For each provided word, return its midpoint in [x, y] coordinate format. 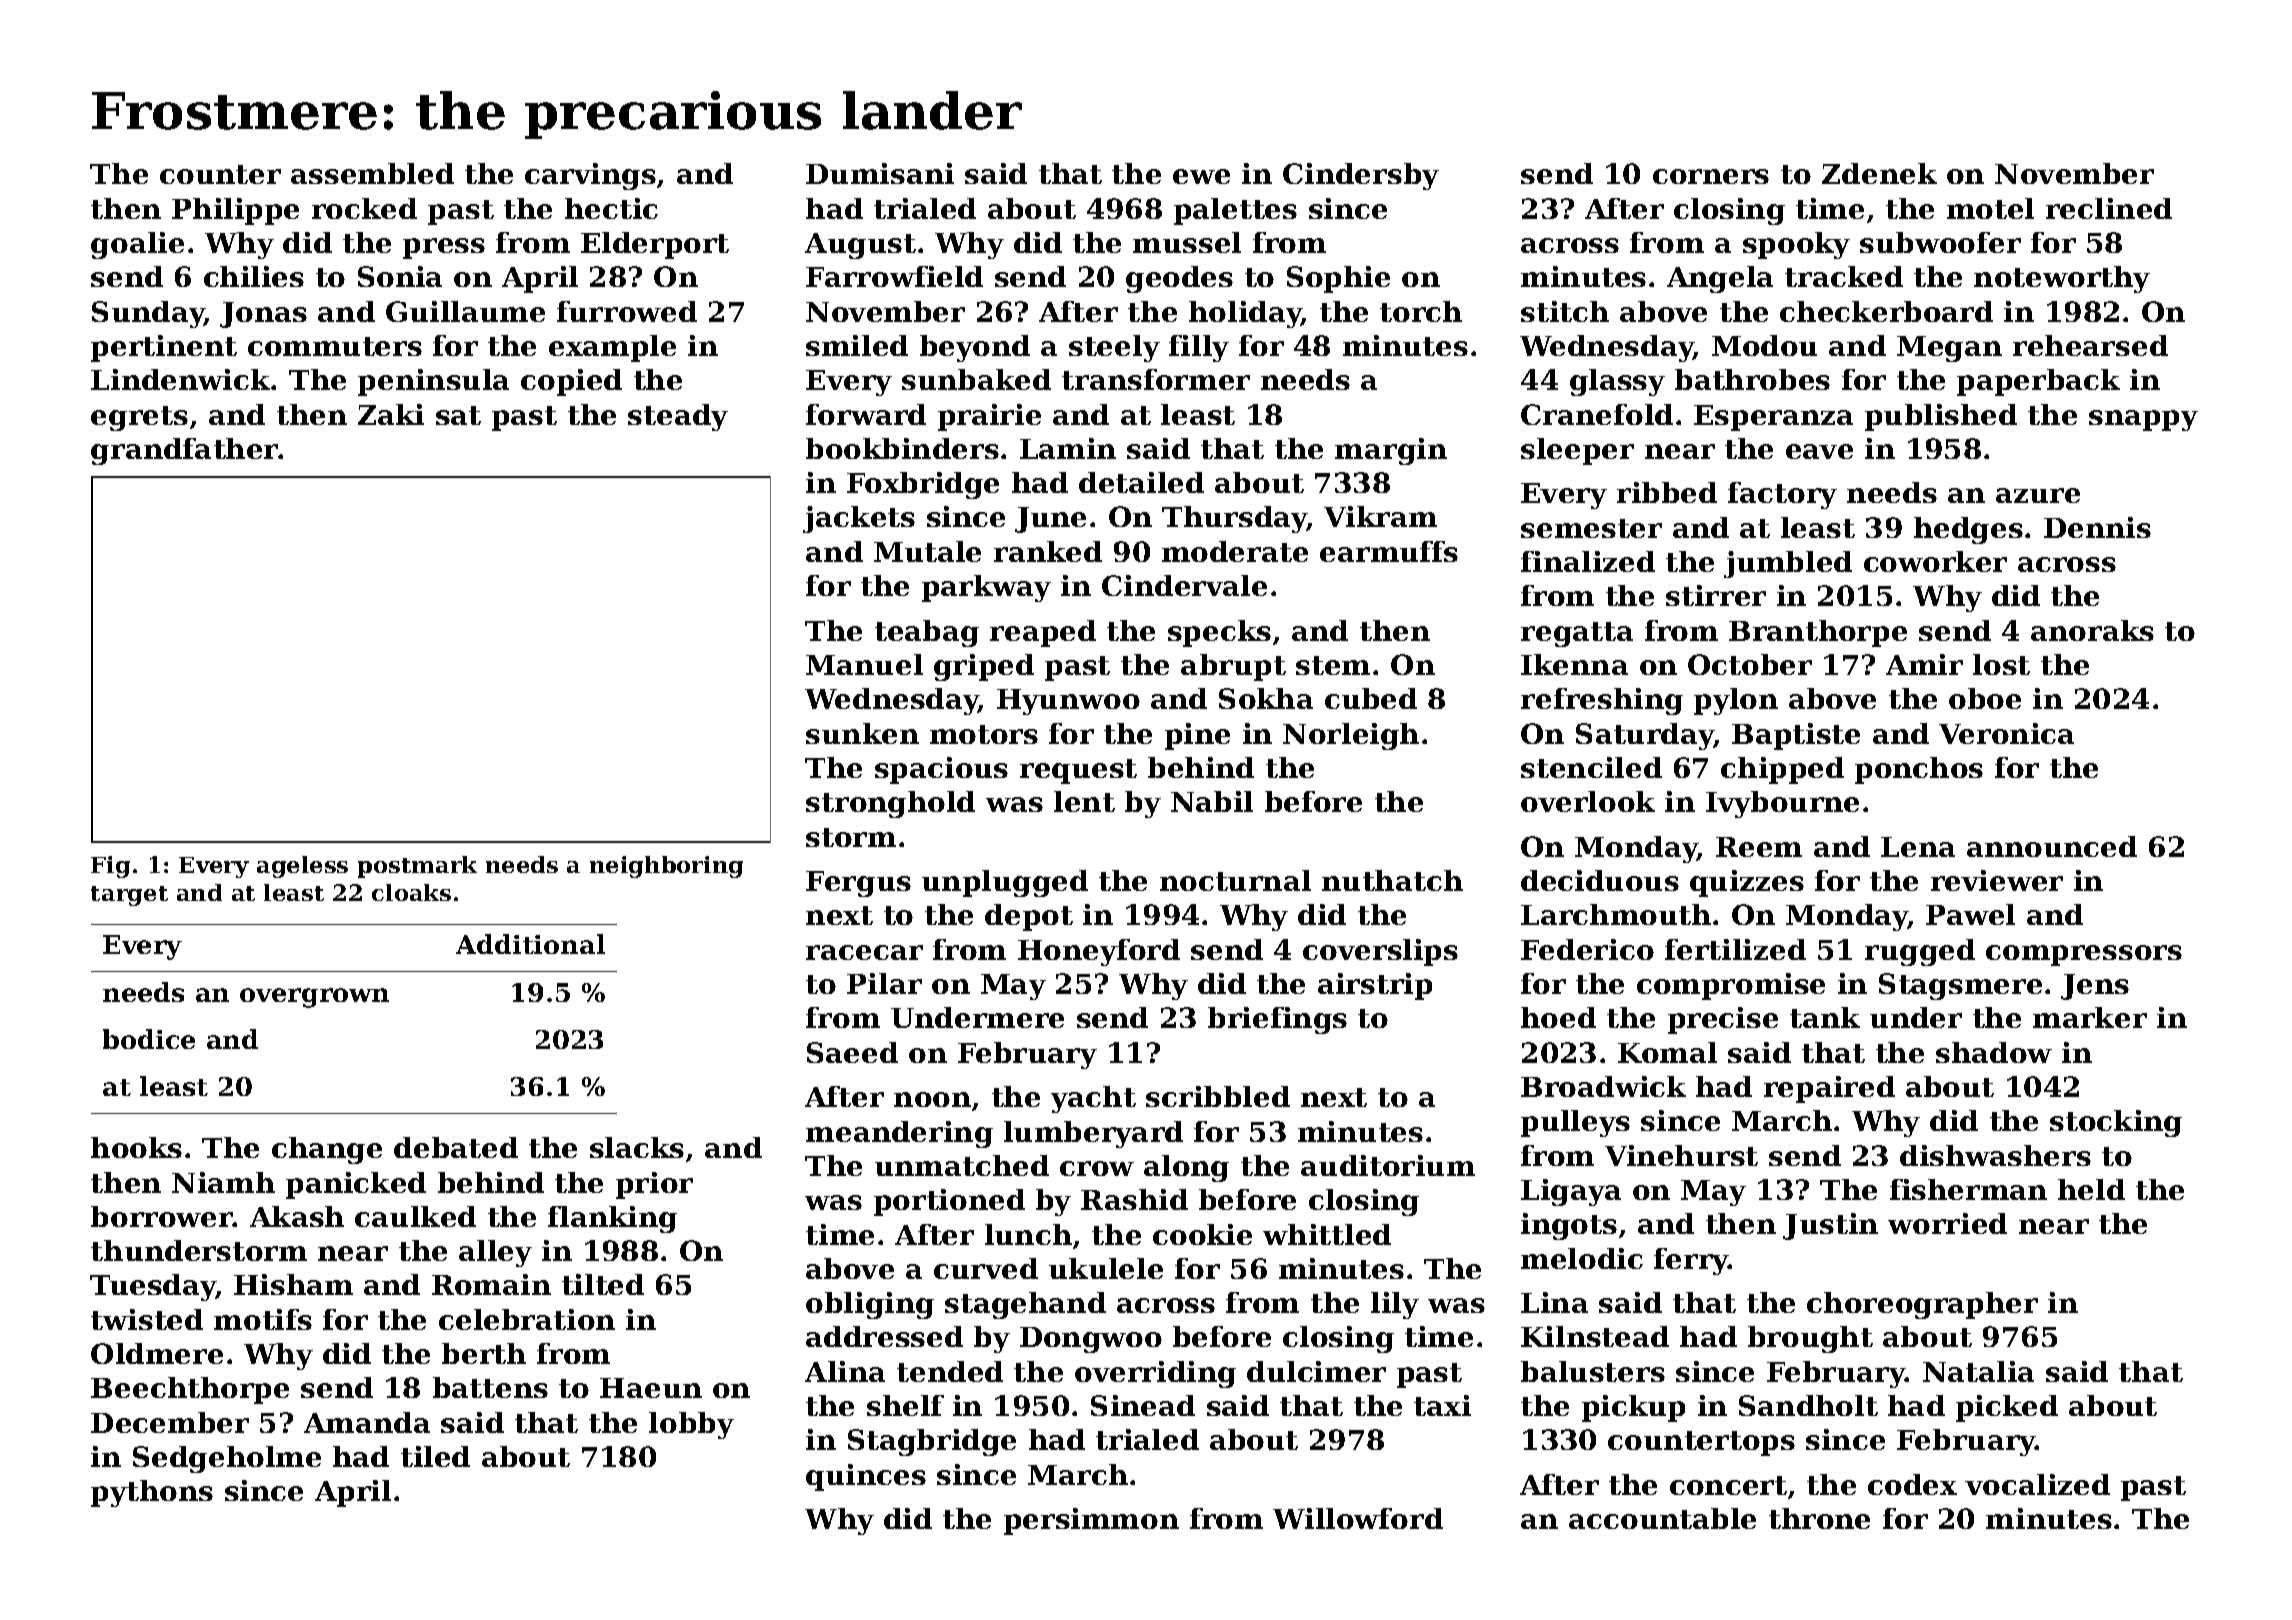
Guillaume [465, 311]
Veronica [2006, 733]
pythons [152, 1493]
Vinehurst [1681, 1155]
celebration [527, 1319]
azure [2038, 495]
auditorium [1388, 1165]
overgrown [314, 998]
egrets [139, 418]
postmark [417, 867]
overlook [1588, 801]
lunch [1028, 1234]
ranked [1048, 551]
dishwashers [1995, 1155]
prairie [989, 417]
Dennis [2097, 527]
